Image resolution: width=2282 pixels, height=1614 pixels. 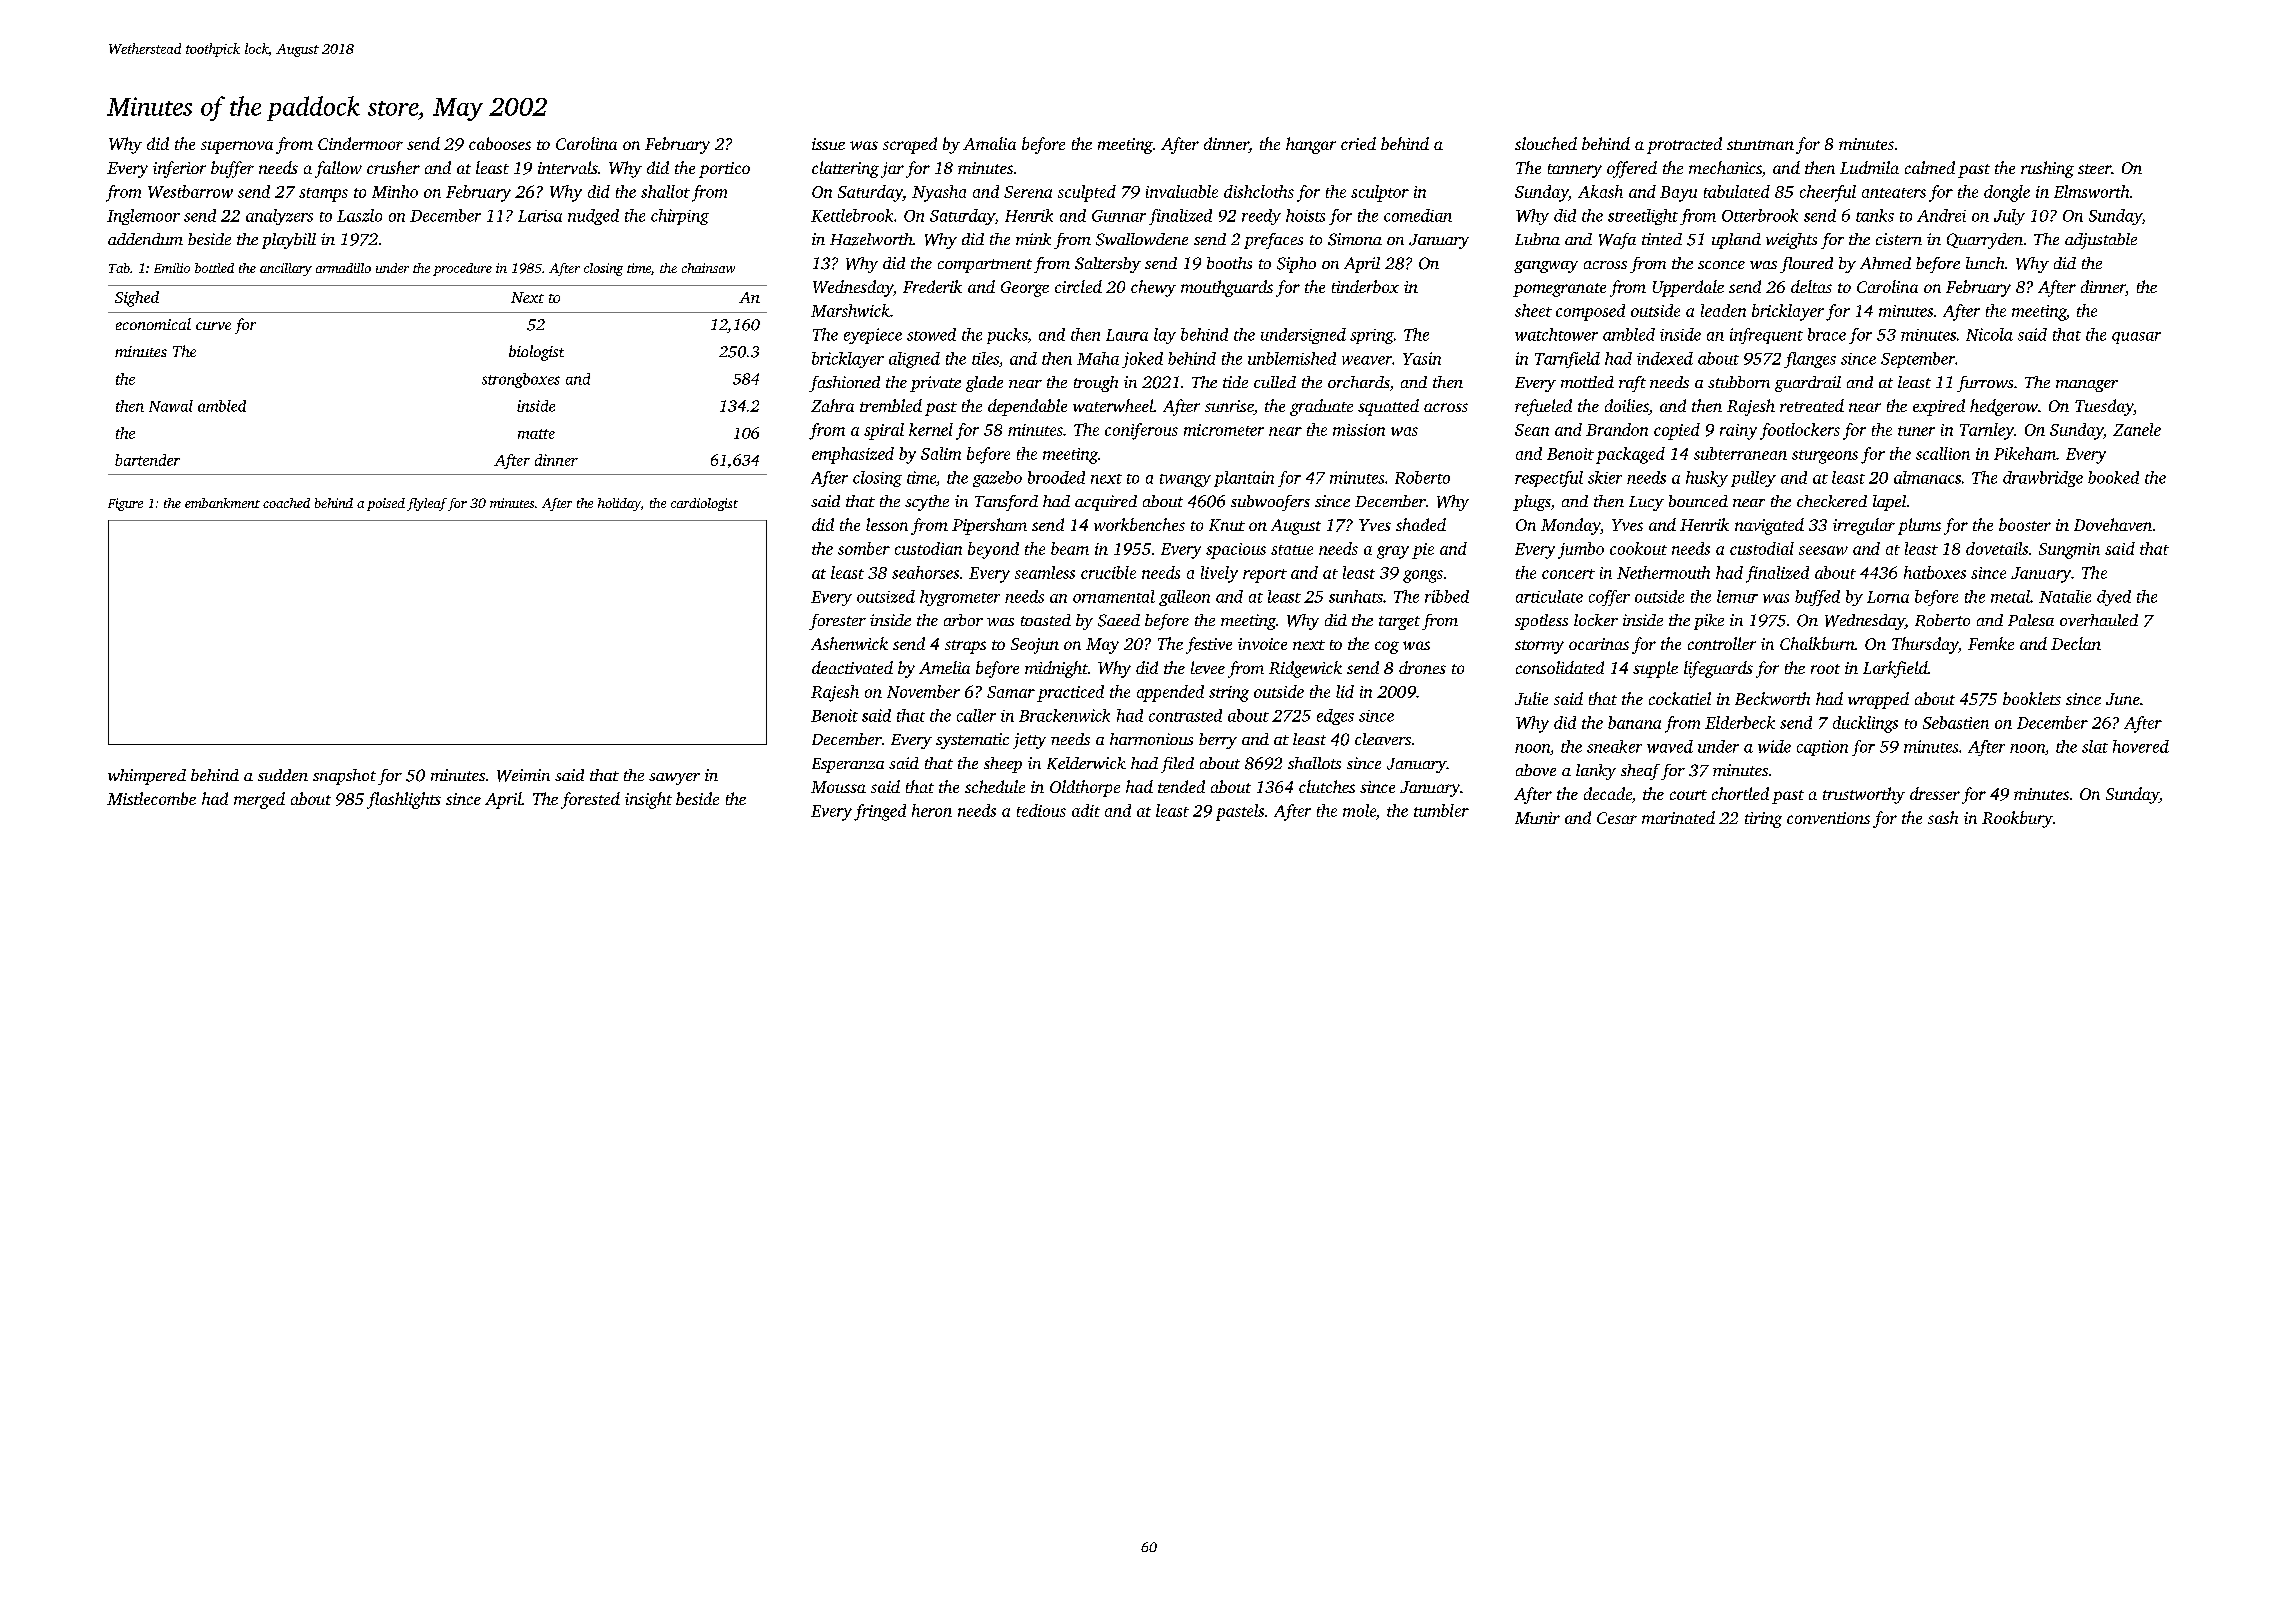 What do you see at coordinates (989, 143) in the image?
I see `Amalia` at bounding box center [989, 143].
